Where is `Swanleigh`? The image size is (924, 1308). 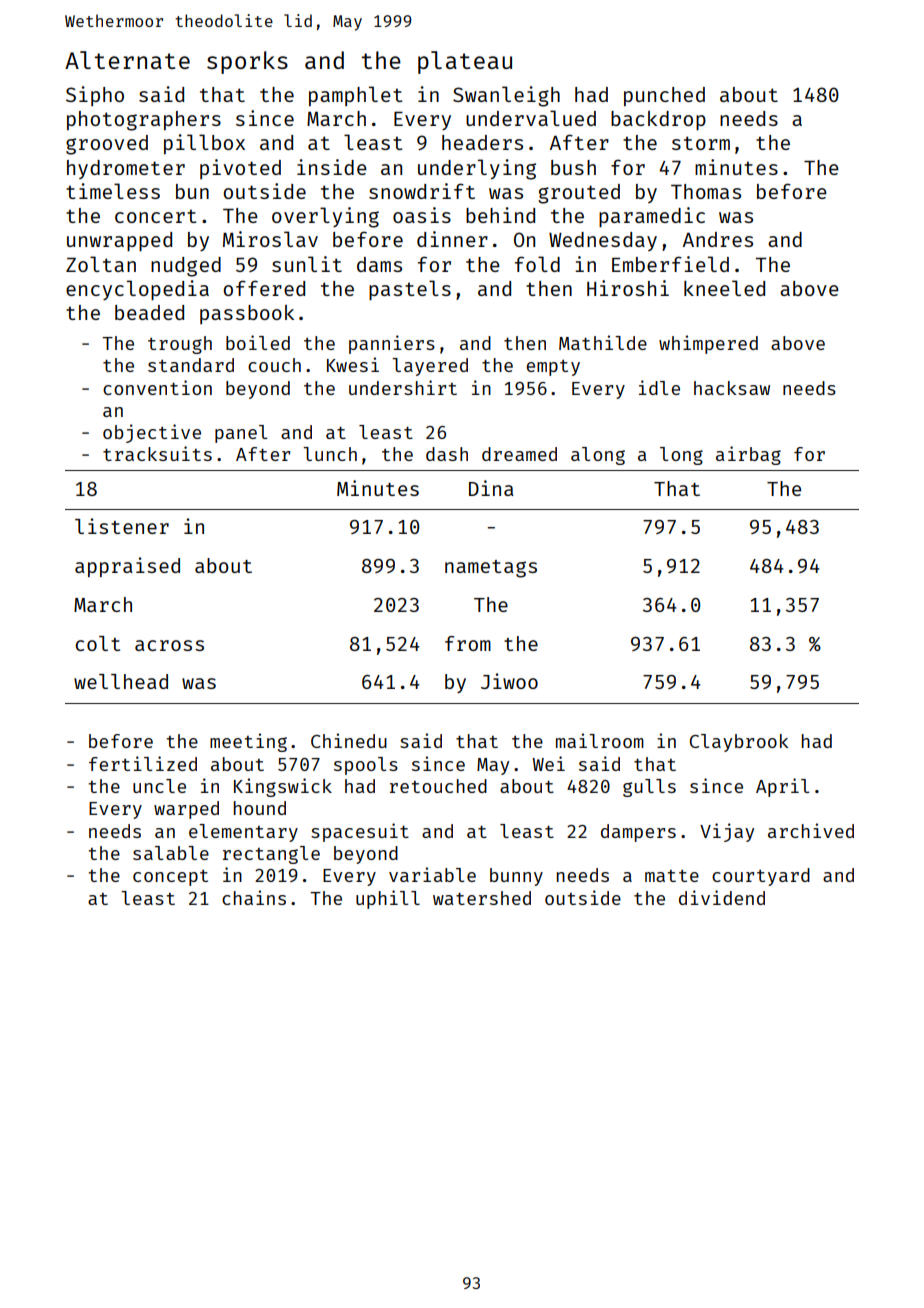
Swanleigh is located at coordinates (506, 96).
